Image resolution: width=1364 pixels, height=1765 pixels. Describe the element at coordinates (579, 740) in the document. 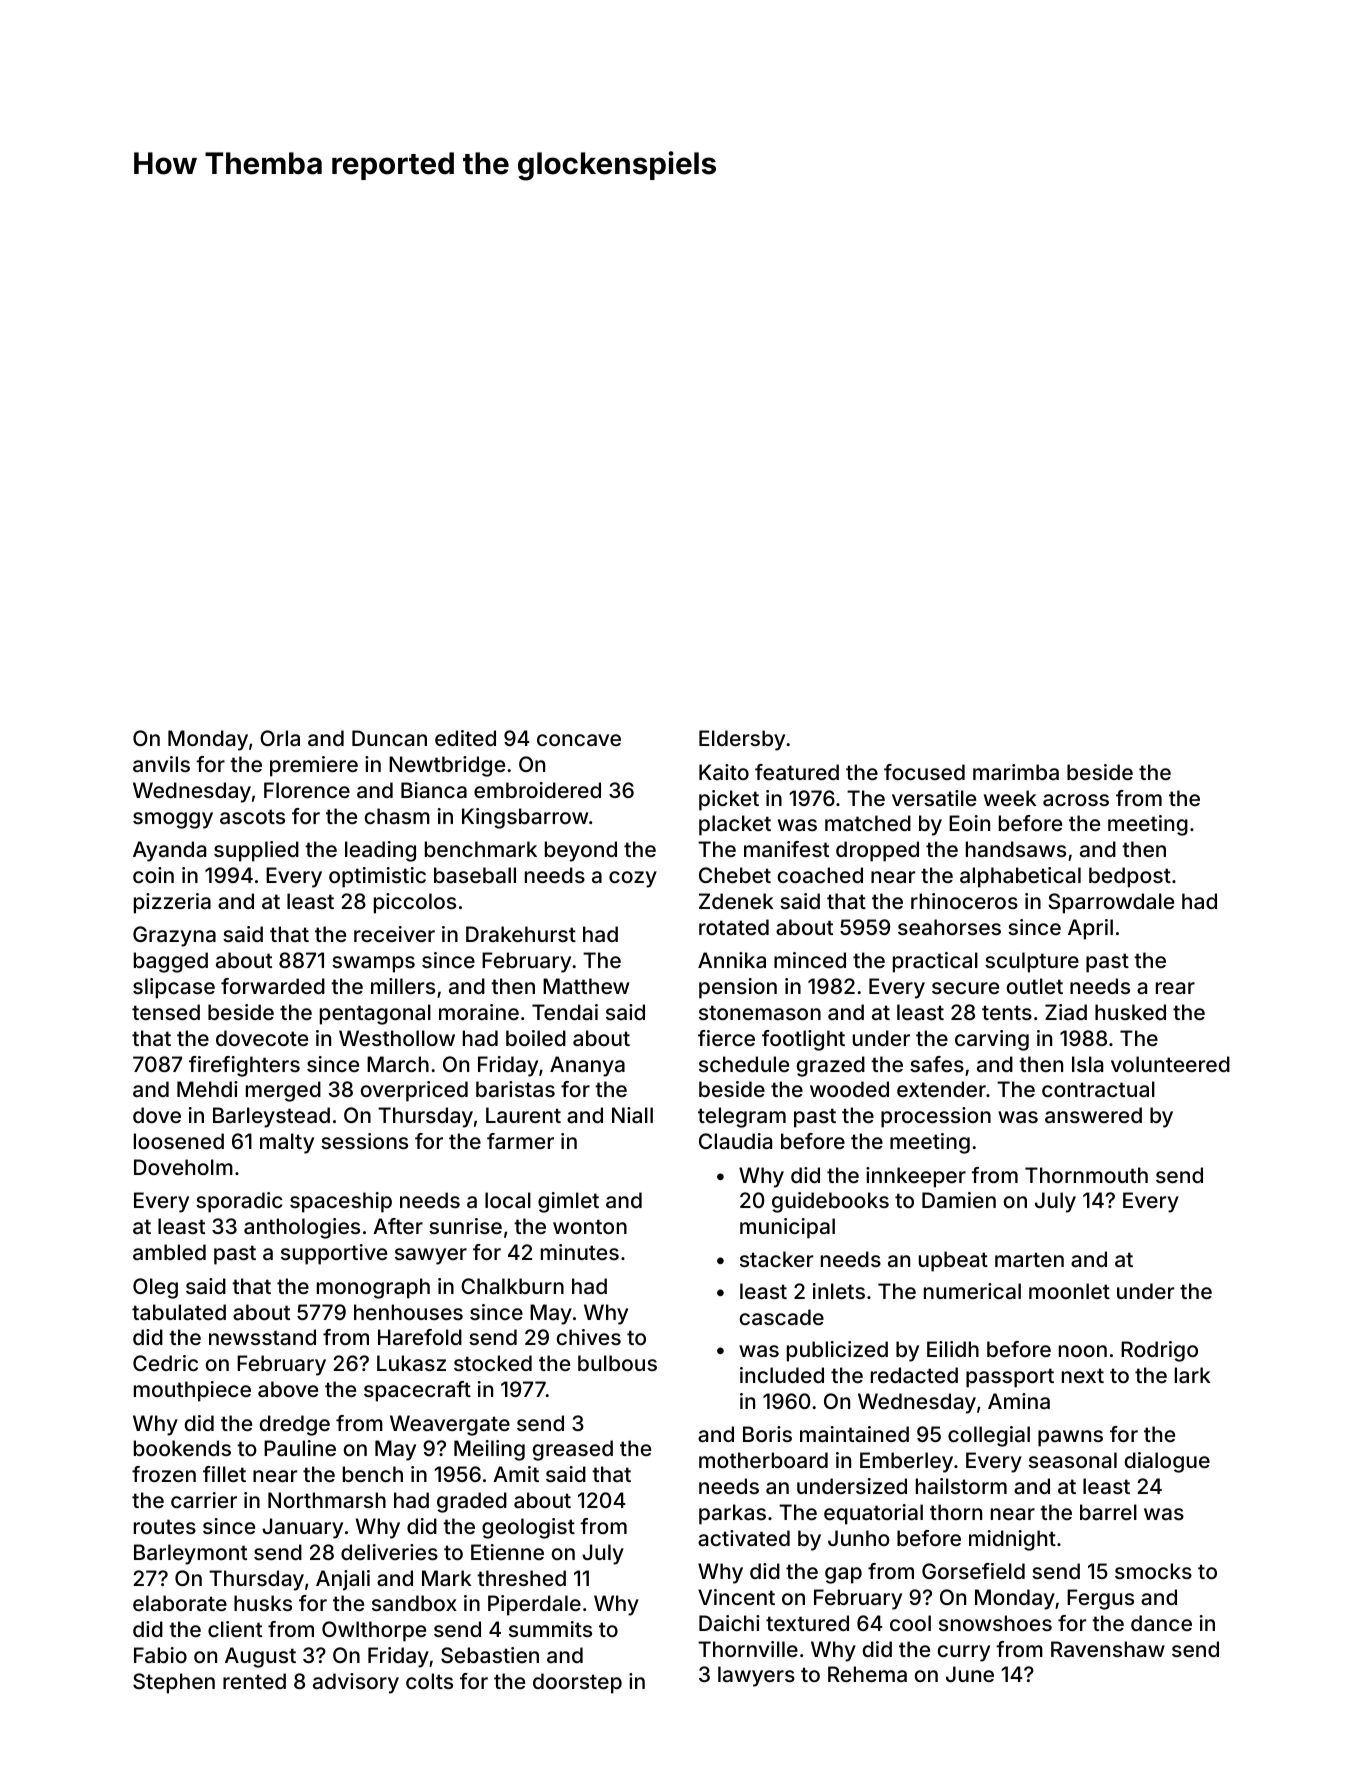

I see `concave` at that location.
